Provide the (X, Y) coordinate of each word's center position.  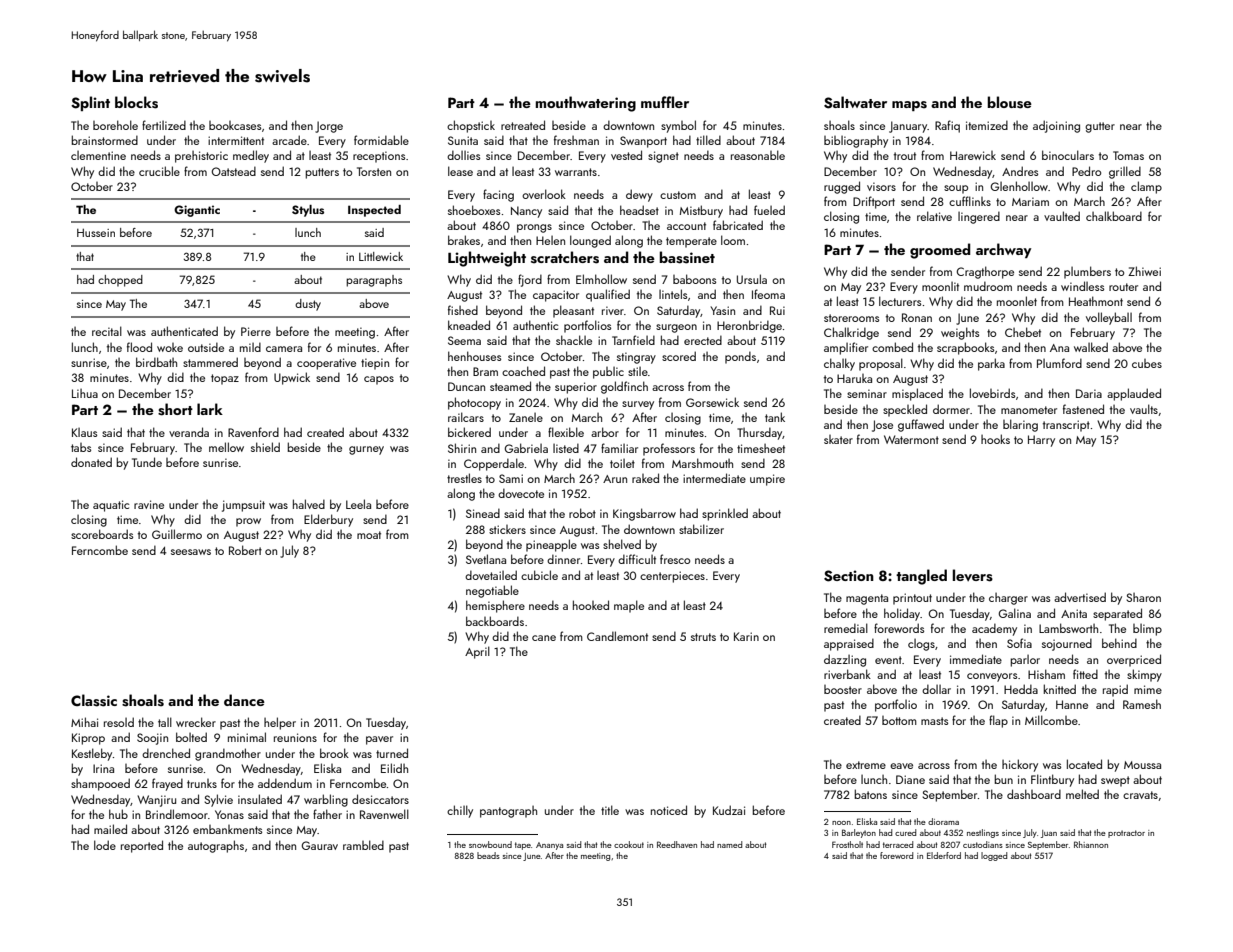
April (477, 652)
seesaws (191, 552)
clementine (98, 155)
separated (1117, 614)
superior (576, 388)
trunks (202, 783)
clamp (1146, 187)
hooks (995, 439)
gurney (366, 450)
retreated (523, 125)
